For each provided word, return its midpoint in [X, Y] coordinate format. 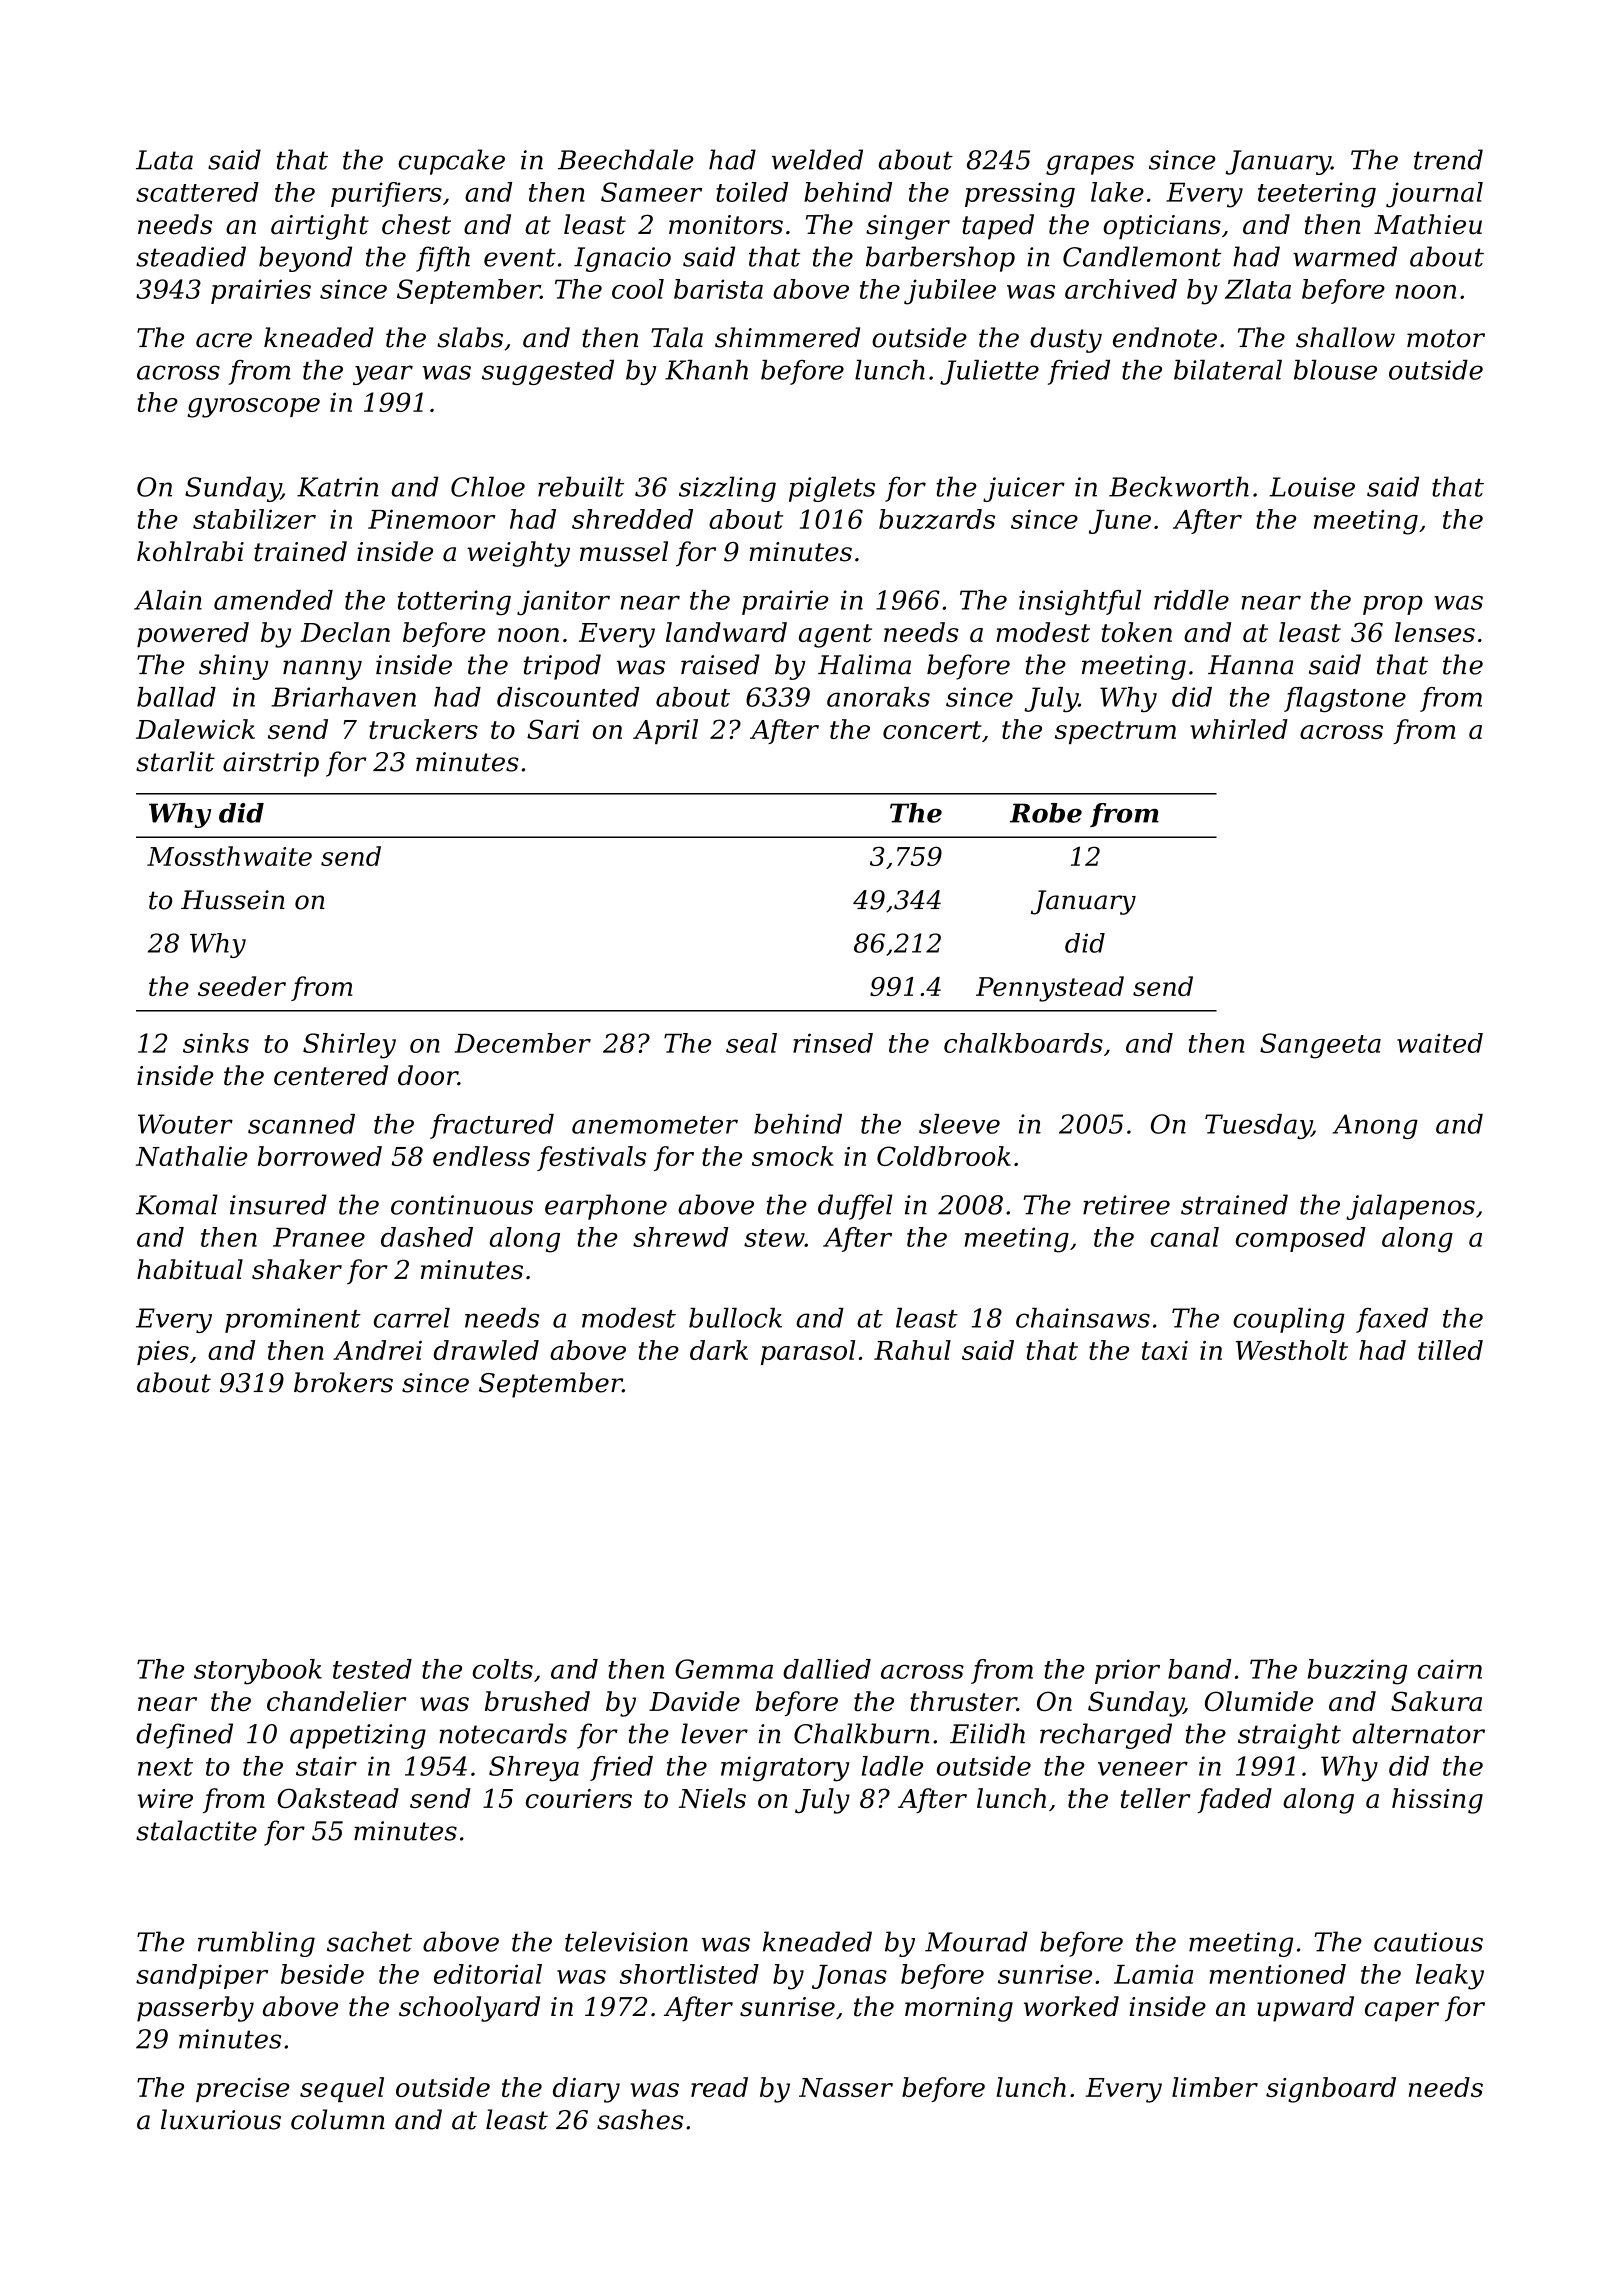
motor [1446, 338]
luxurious [221, 2119]
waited [1440, 1043]
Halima [864, 664]
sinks [216, 1043]
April [665, 731]
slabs [470, 337]
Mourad [976, 1941]
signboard [1331, 2090]
